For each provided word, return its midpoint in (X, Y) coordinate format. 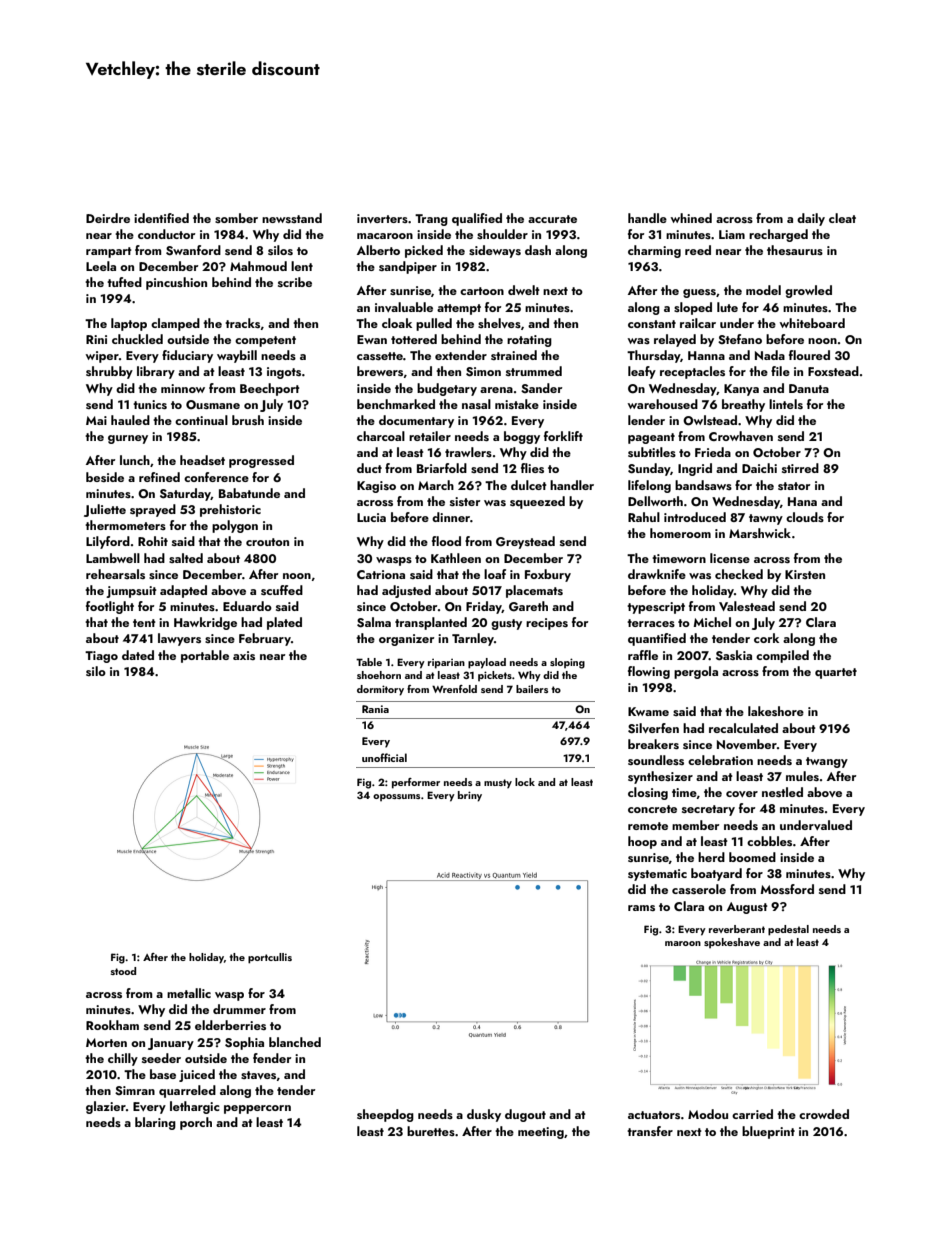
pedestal (788, 930)
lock (525, 782)
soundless (656, 760)
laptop (129, 324)
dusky (484, 1115)
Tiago (101, 657)
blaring (155, 1123)
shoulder (502, 234)
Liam (732, 234)
